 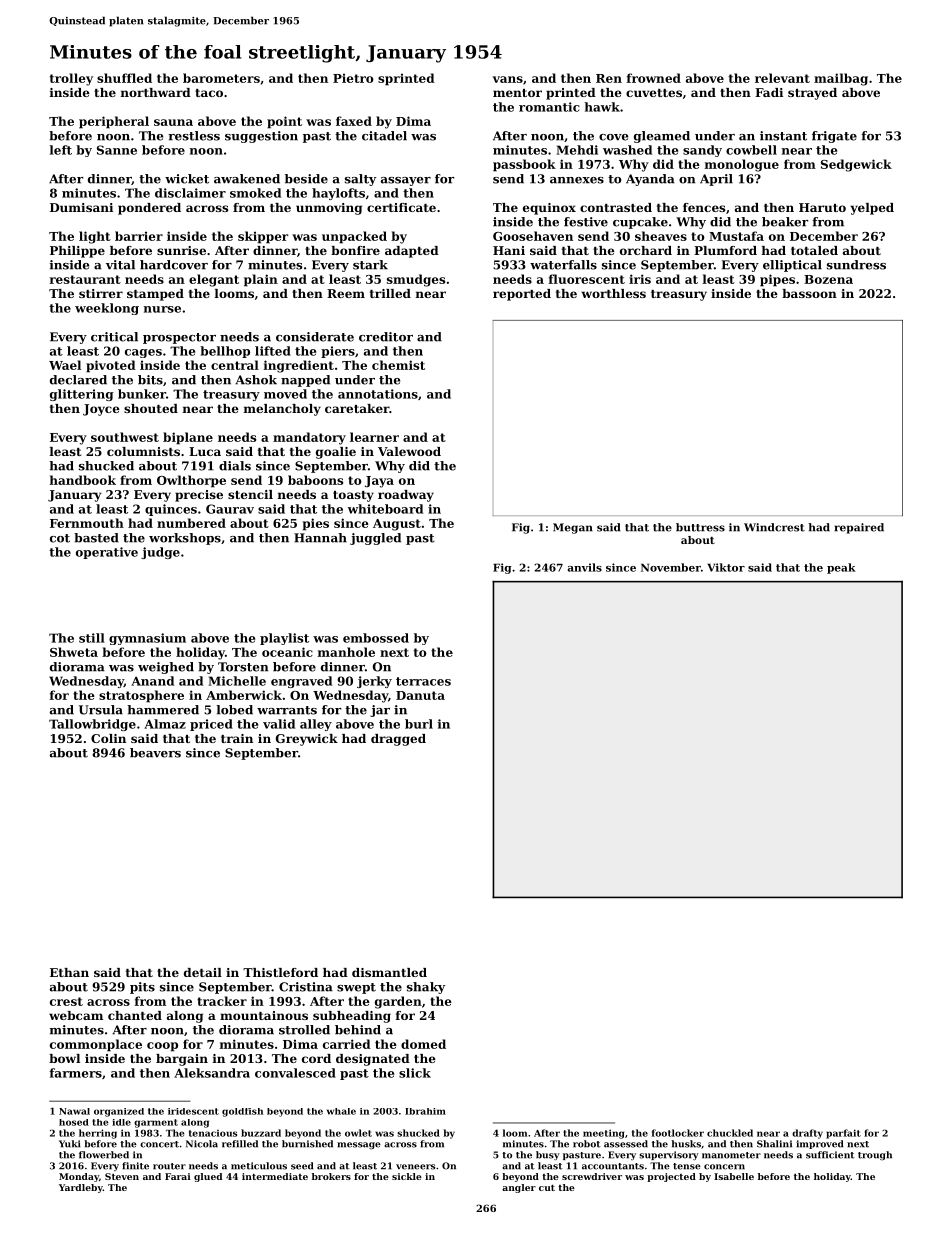 What do you see at coordinates (509, 250) in the screenshot?
I see `Hani` at bounding box center [509, 250].
